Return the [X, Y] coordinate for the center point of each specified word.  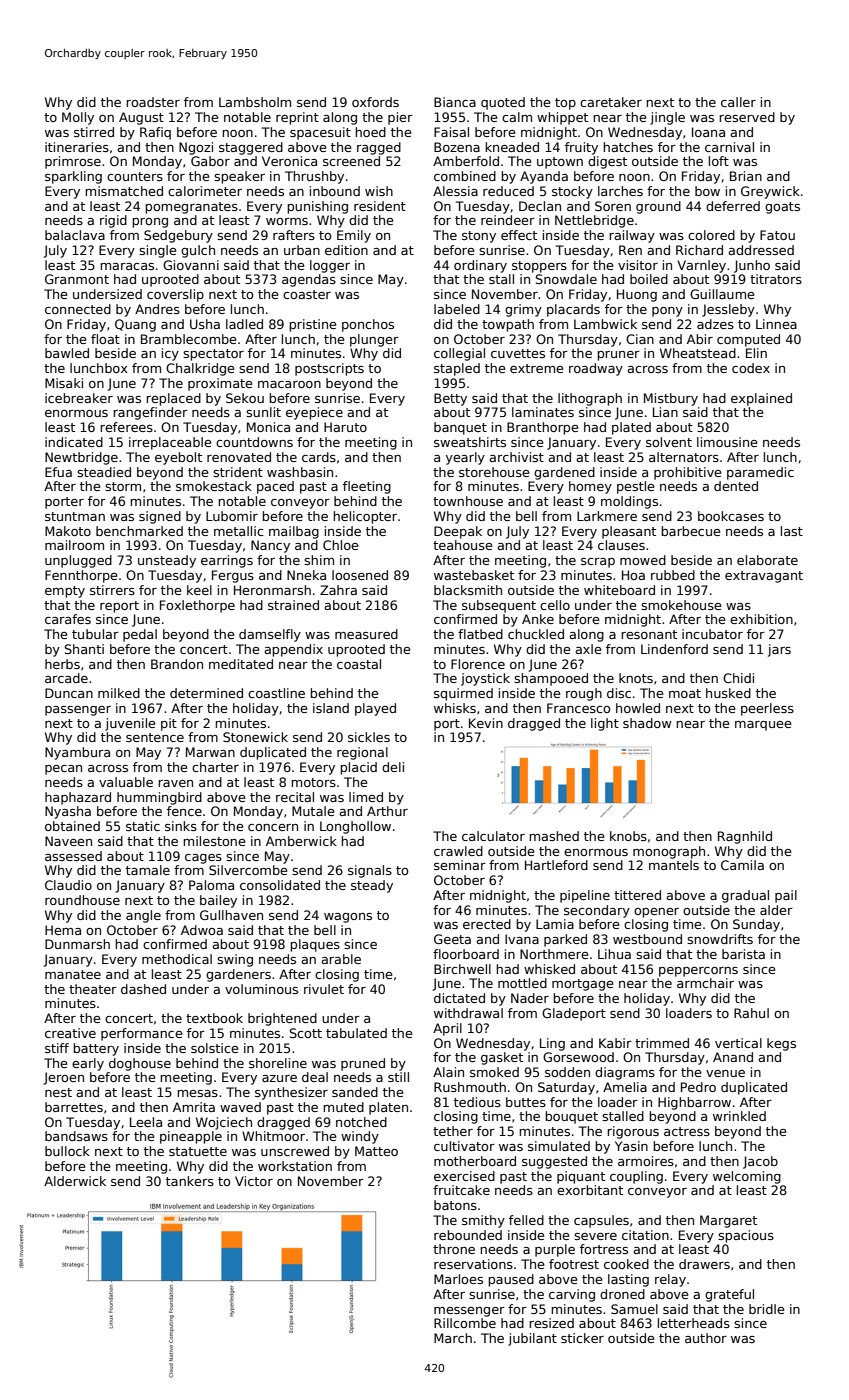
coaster [307, 294]
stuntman [75, 516]
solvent [669, 442]
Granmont [77, 279]
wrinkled [739, 1116]
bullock [67, 1151]
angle [143, 916]
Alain [448, 1072]
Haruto [345, 427]
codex [751, 368]
